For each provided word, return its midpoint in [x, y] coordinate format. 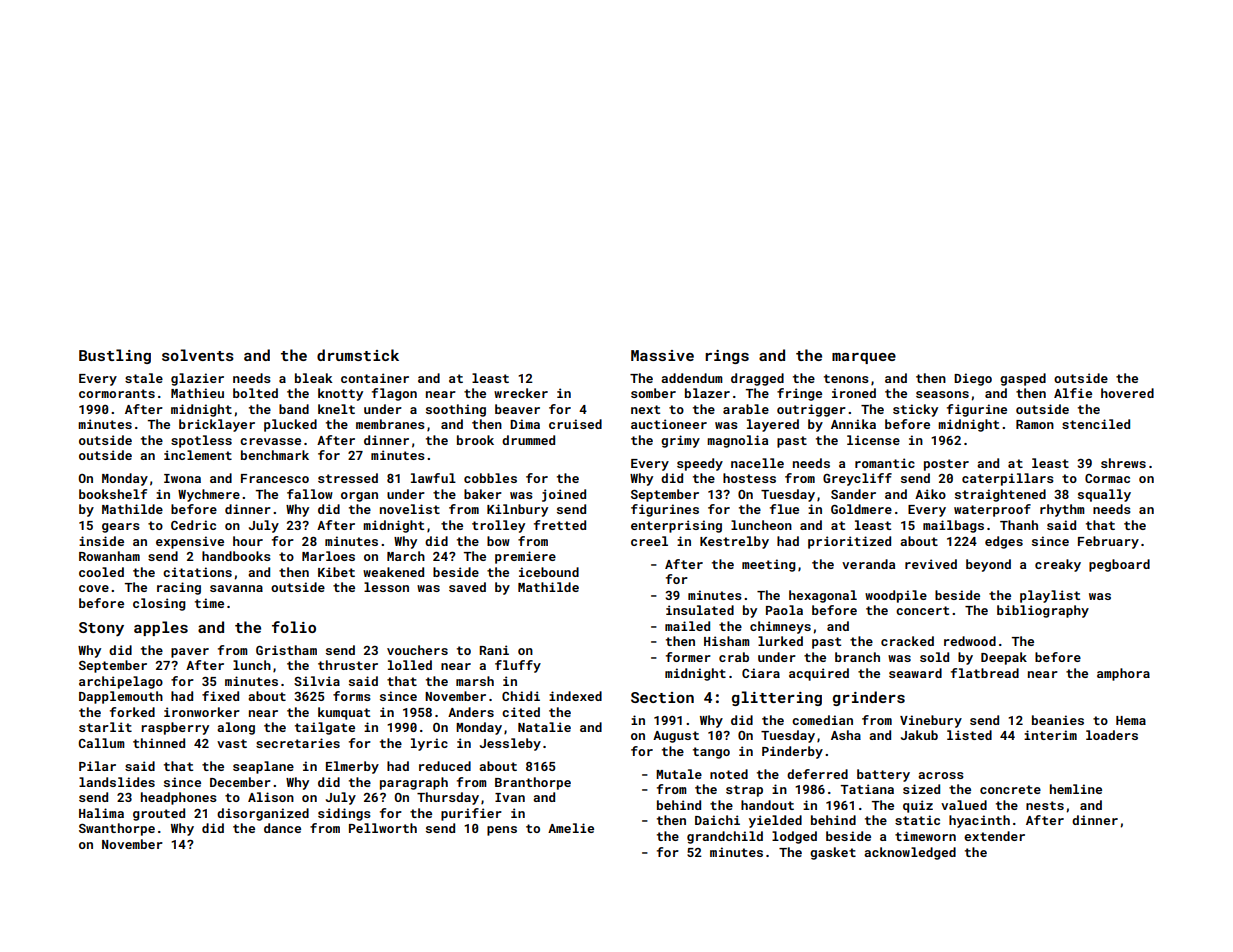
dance [282, 828]
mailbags [953, 526]
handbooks [236, 556]
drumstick [358, 355]
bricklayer [217, 425]
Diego [973, 379]
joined [564, 495]
